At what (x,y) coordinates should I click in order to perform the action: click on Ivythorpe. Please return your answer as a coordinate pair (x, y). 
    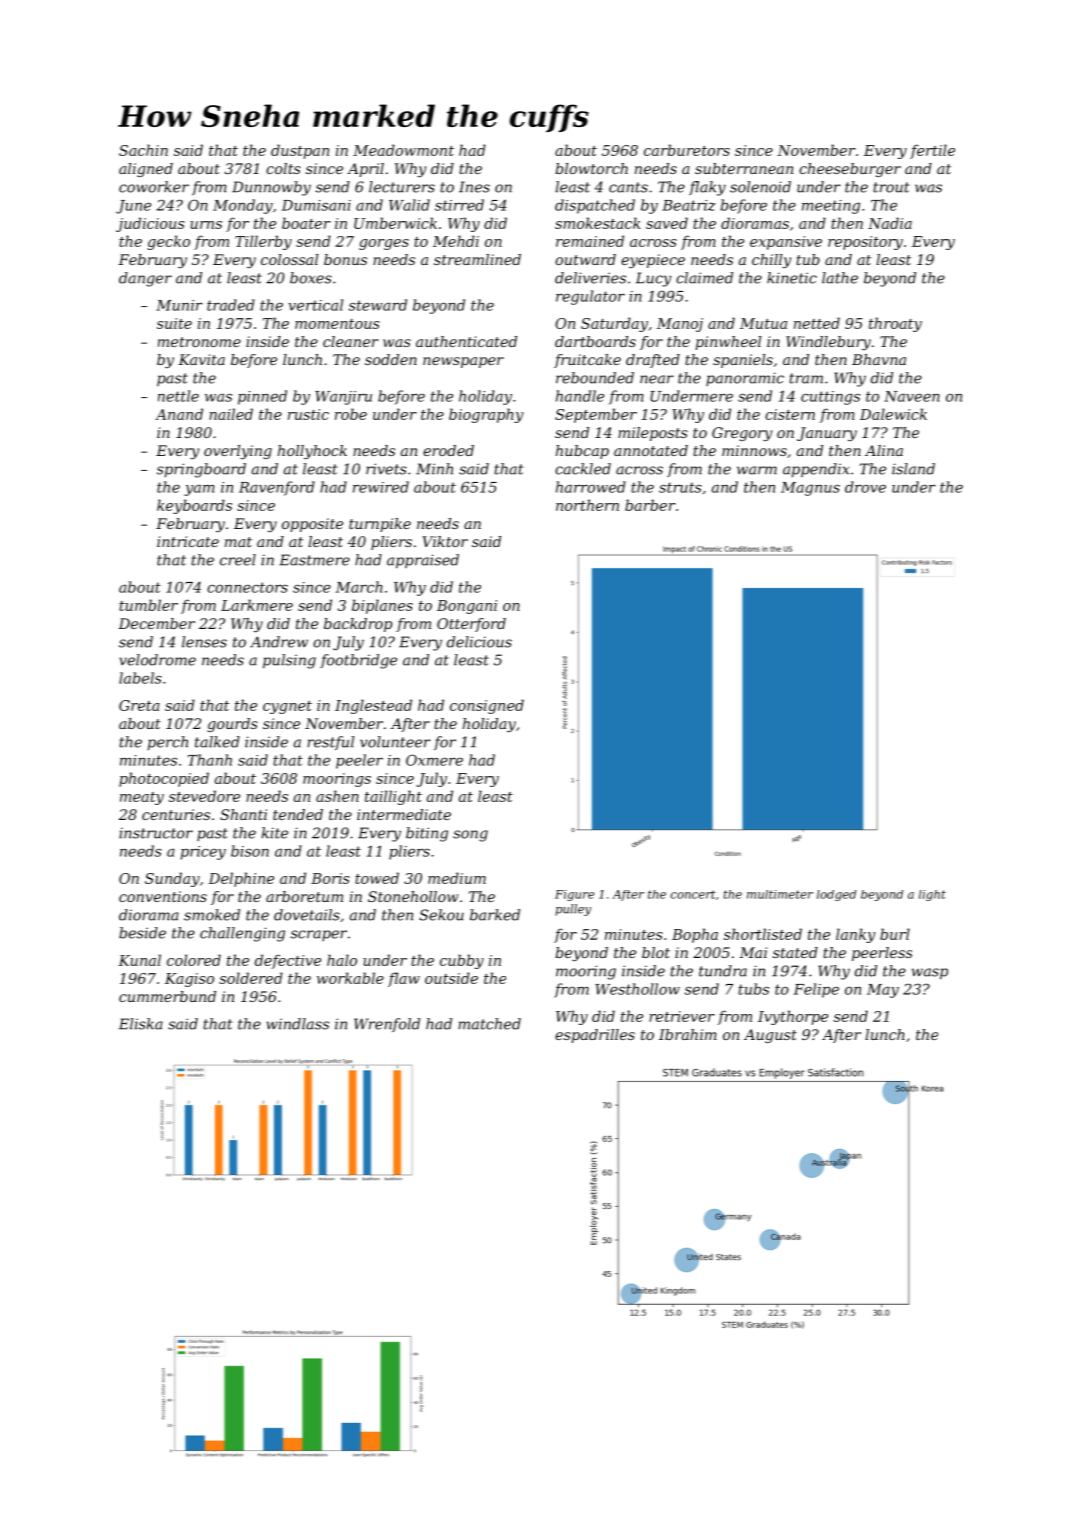
    Looking at the image, I should click on (793, 1017).
